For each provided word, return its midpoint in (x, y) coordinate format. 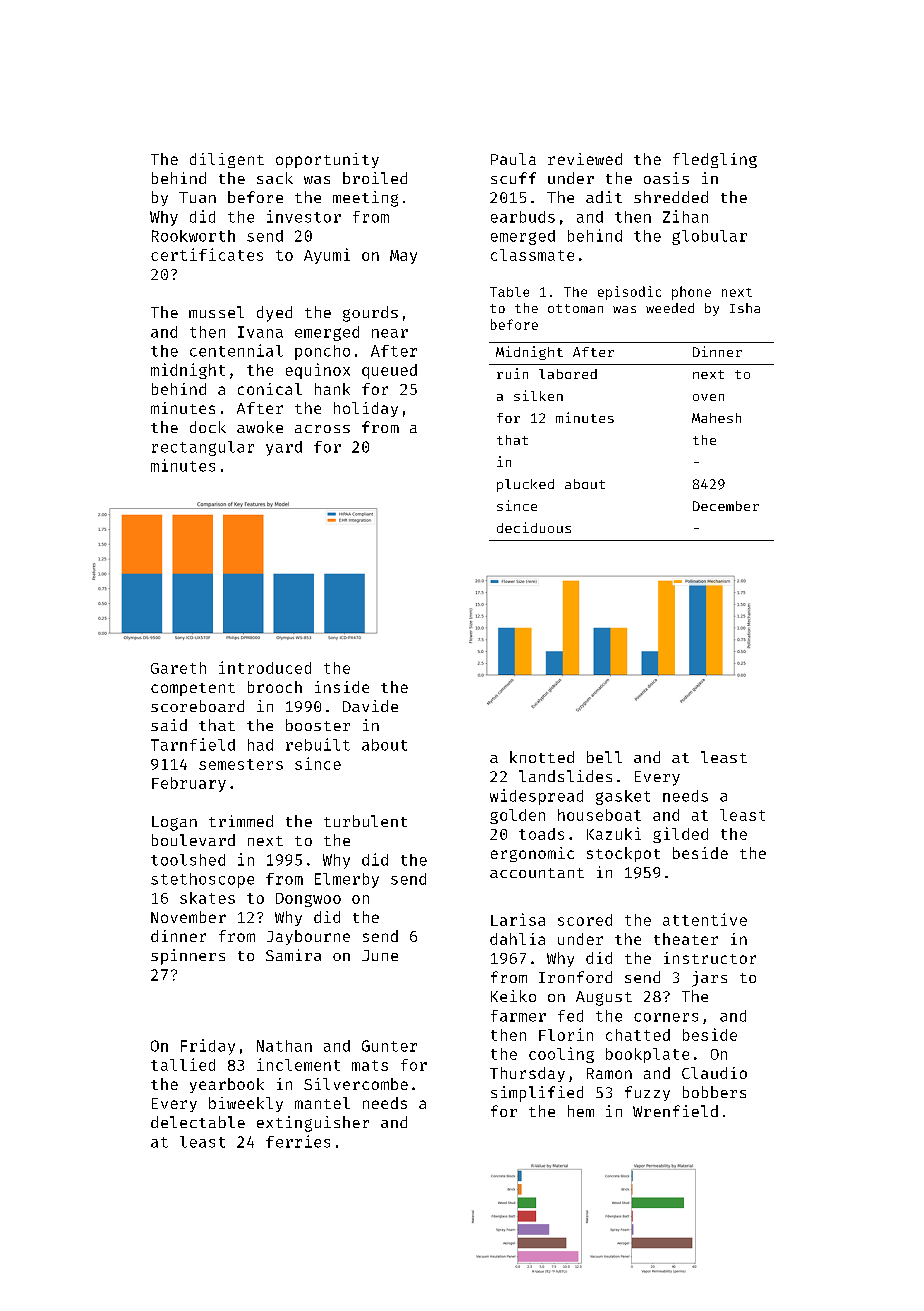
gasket (623, 797)
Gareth (178, 668)
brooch (275, 687)
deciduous (534, 527)
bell (604, 757)
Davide (370, 706)
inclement (298, 1064)
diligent (227, 160)
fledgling (715, 160)
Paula (513, 159)
